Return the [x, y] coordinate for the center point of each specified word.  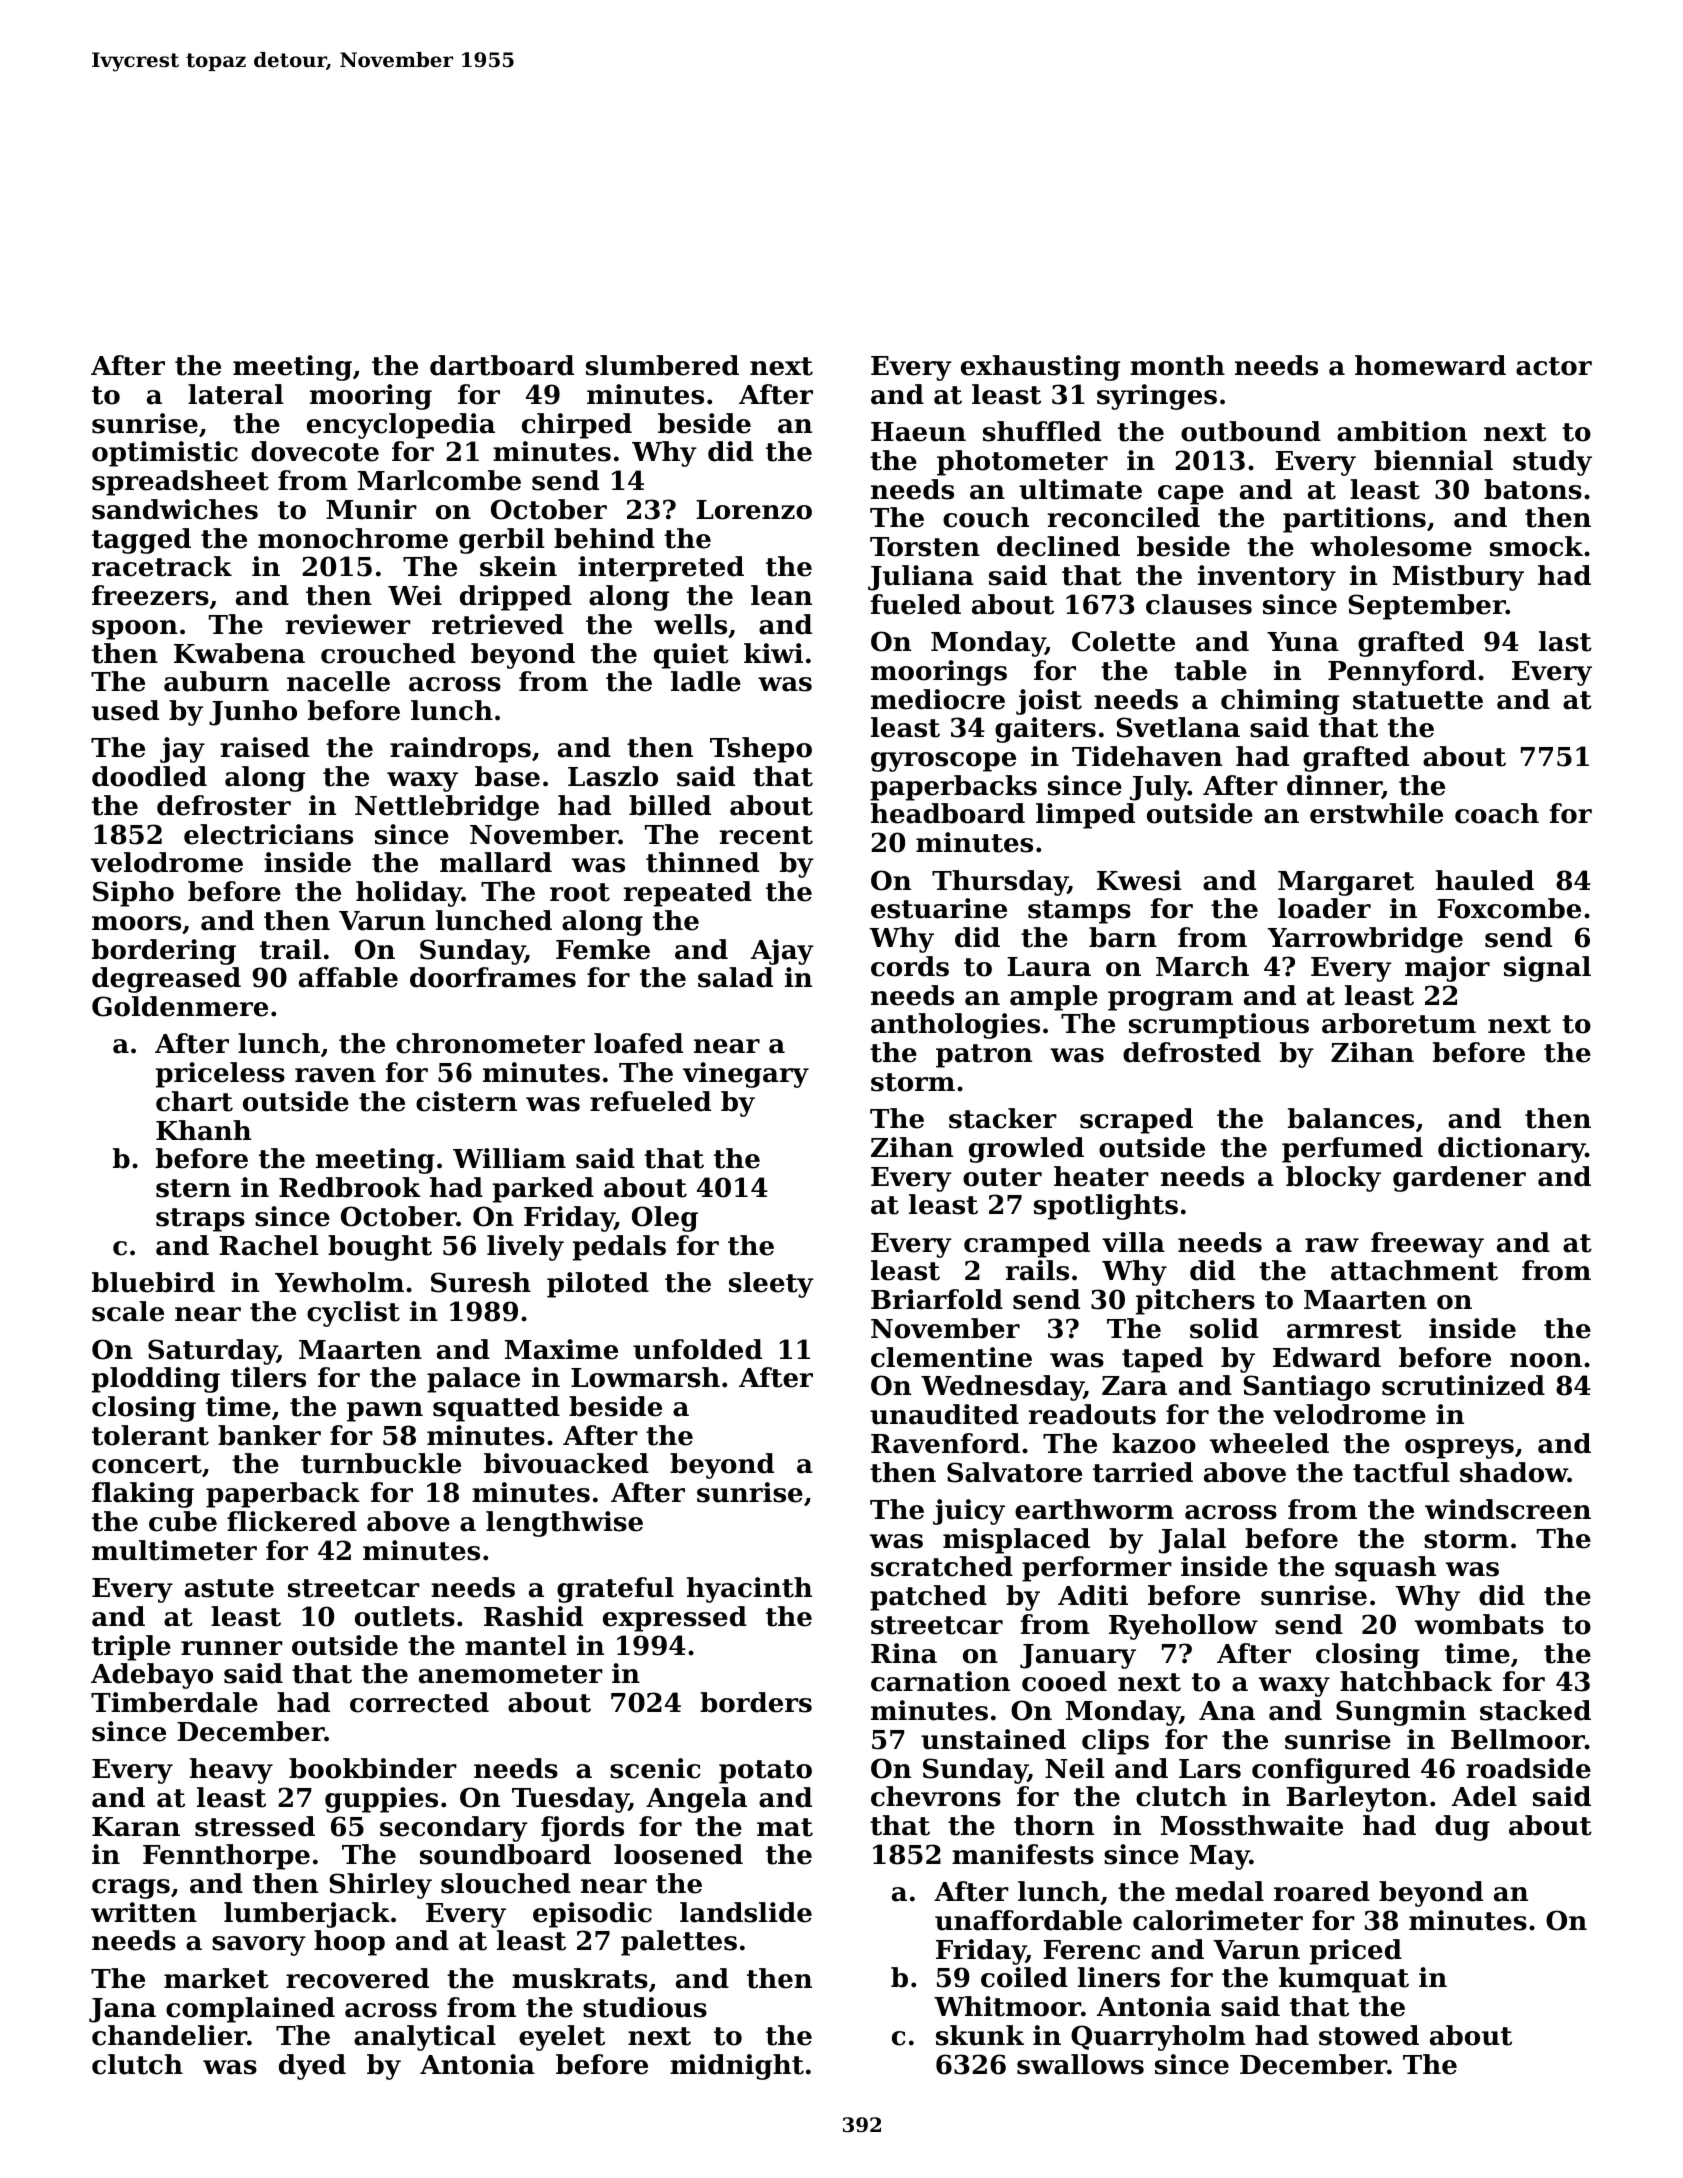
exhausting [1040, 368]
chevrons [936, 1796]
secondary [454, 1829]
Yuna [1303, 642]
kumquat [1344, 1980]
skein [518, 566]
